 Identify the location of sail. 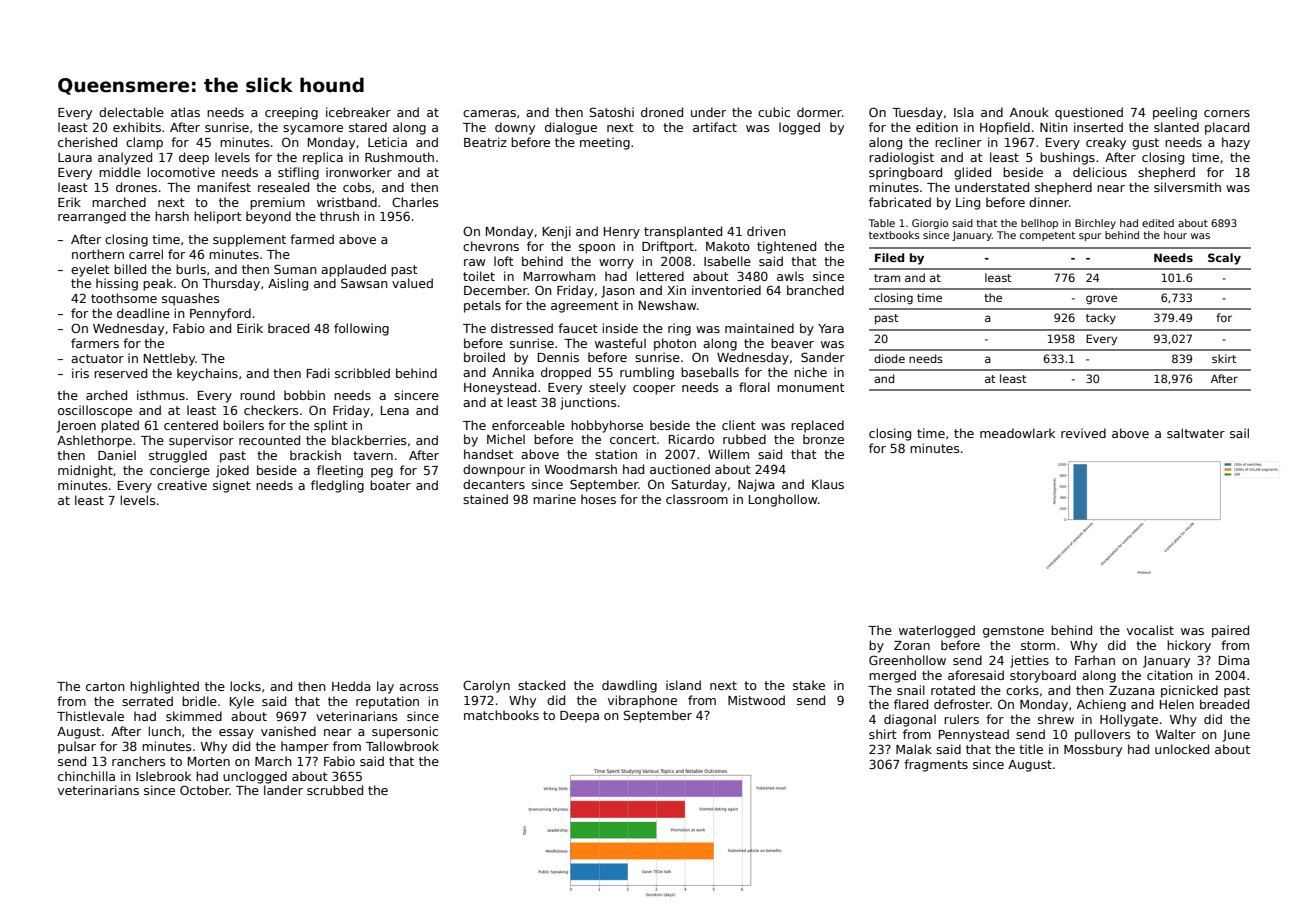
(1239, 433).
